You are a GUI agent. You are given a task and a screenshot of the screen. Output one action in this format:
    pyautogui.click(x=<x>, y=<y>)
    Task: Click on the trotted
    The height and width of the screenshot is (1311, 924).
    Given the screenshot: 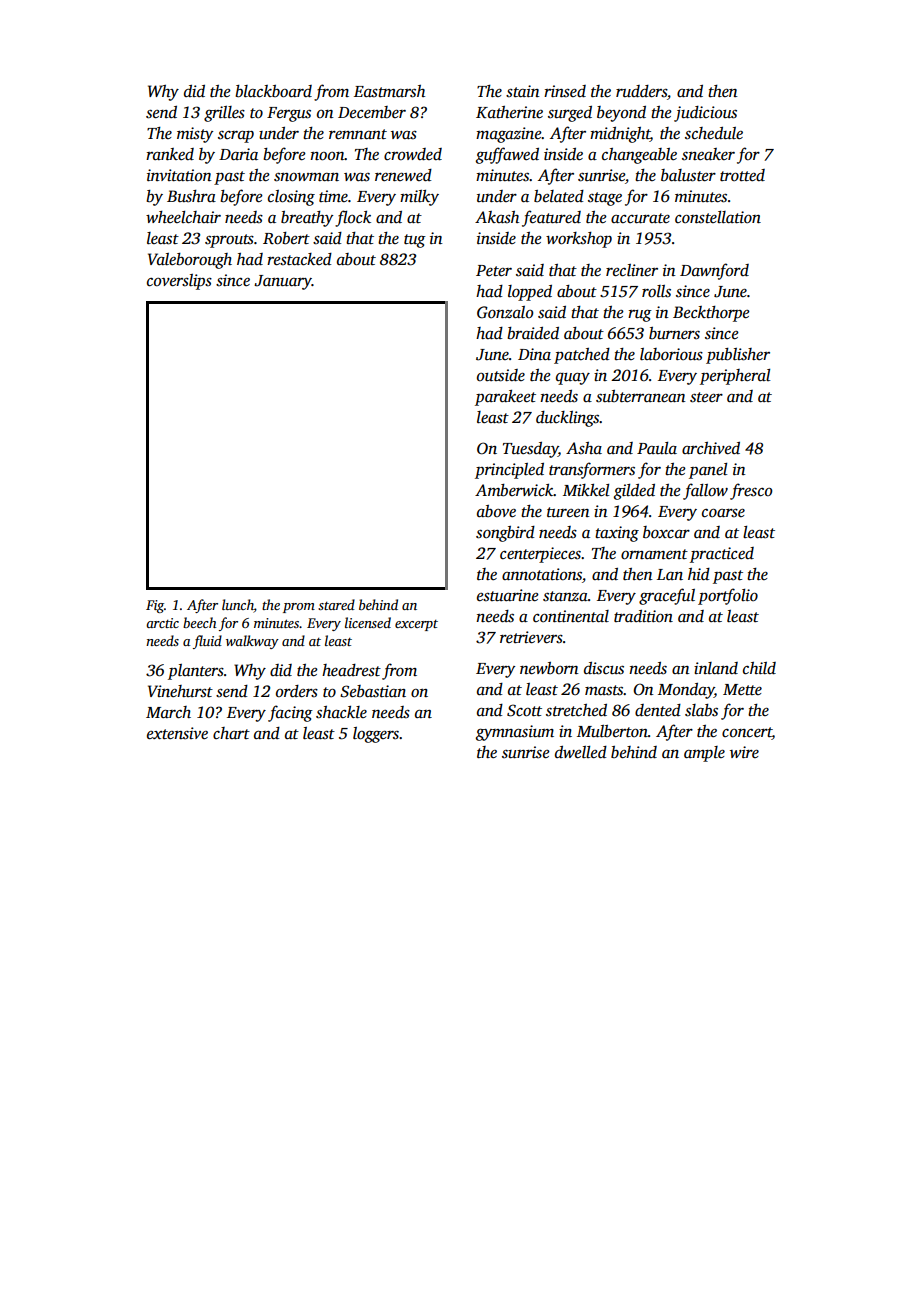 What is the action you would take?
    pyautogui.click(x=742, y=175)
